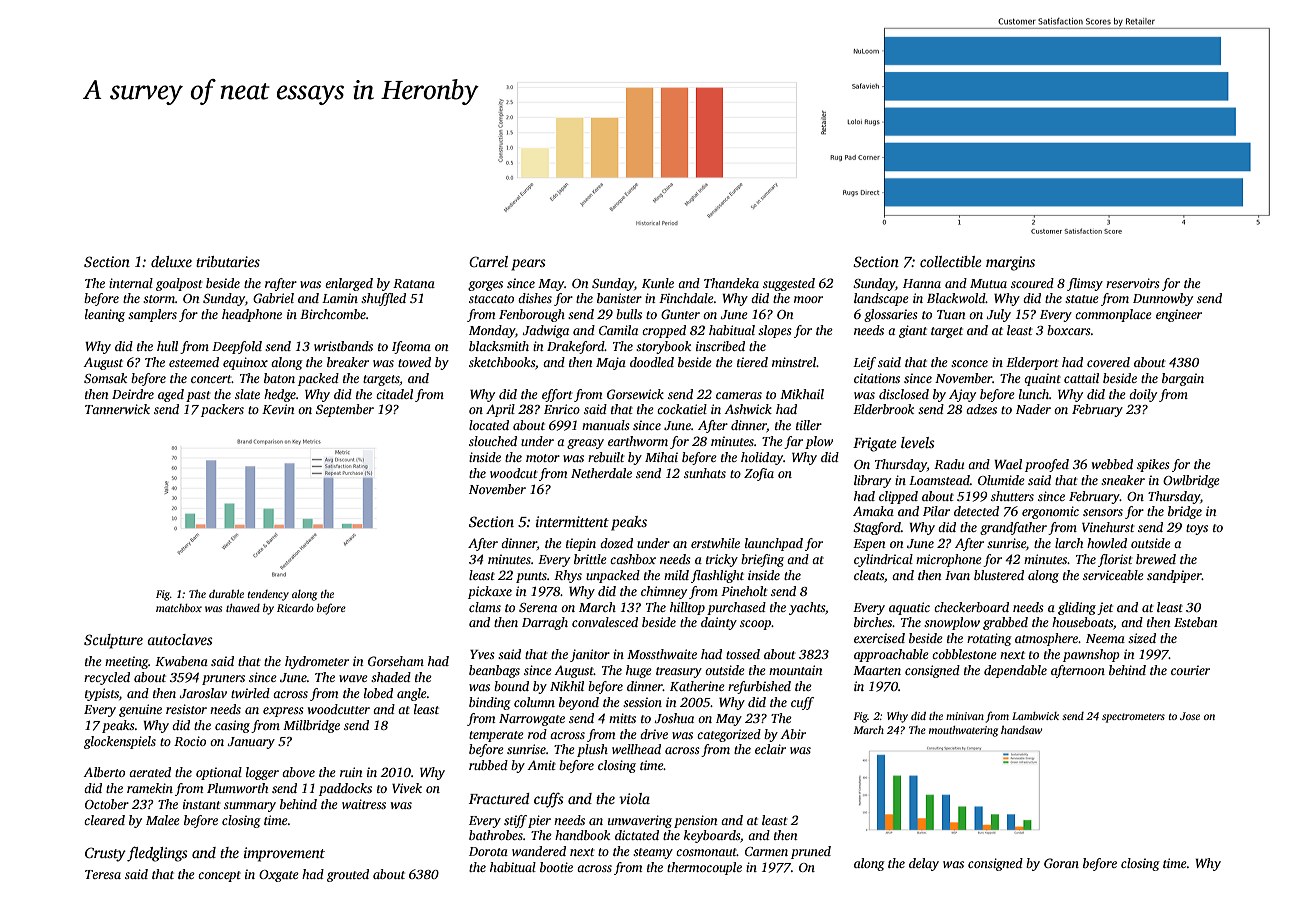  Describe the element at coordinates (1183, 379) in the image. I see `bargain` at that location.
